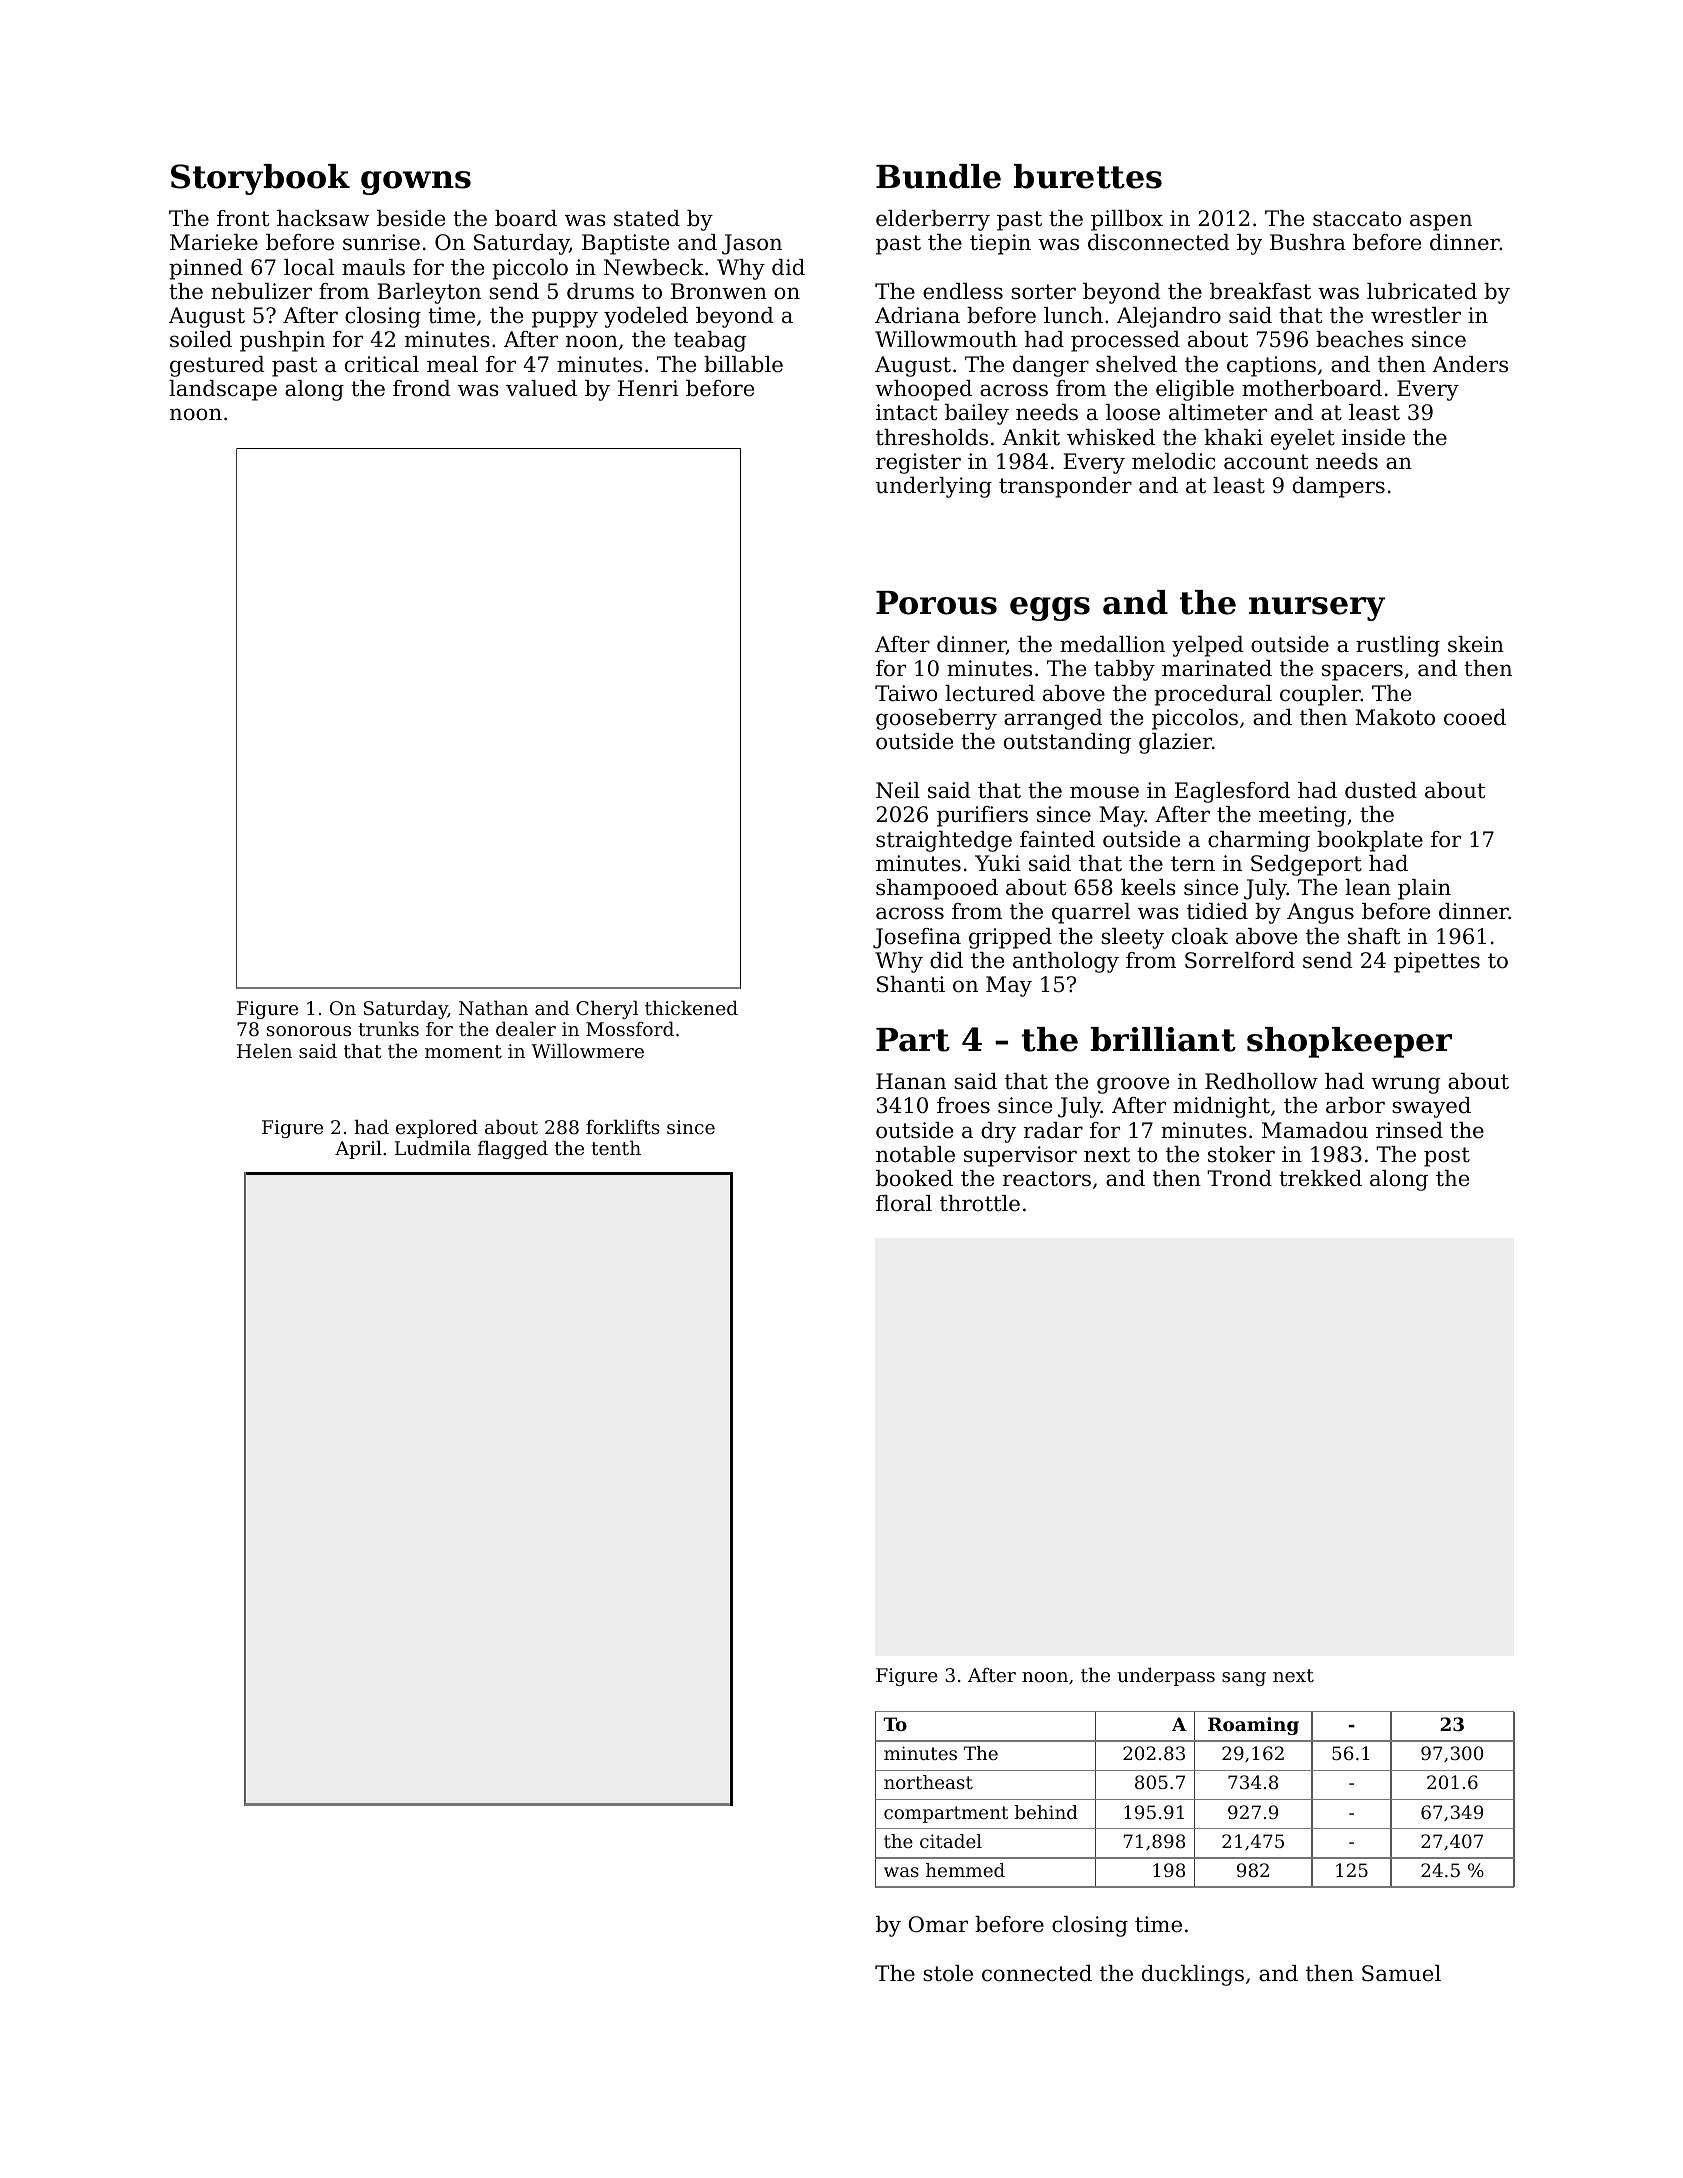 Image resolution: width=1683 pixels, height=2178 pixels. What do you see at coordinates (1359, 339) in the document?
I see `beaches` at bounding box center [1359, 339].
